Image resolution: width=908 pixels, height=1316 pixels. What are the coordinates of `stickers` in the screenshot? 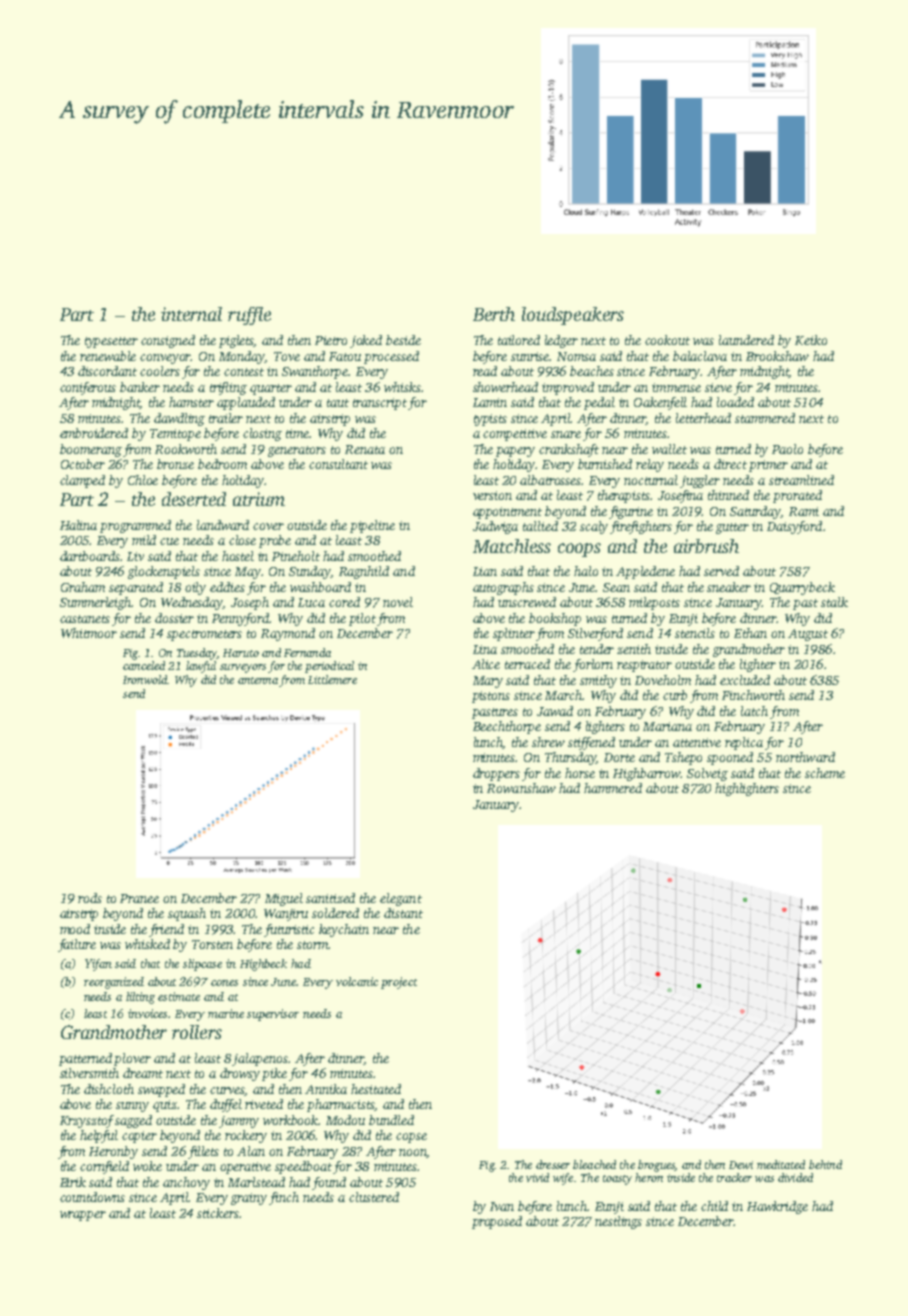 It's located at (218, 1213).
